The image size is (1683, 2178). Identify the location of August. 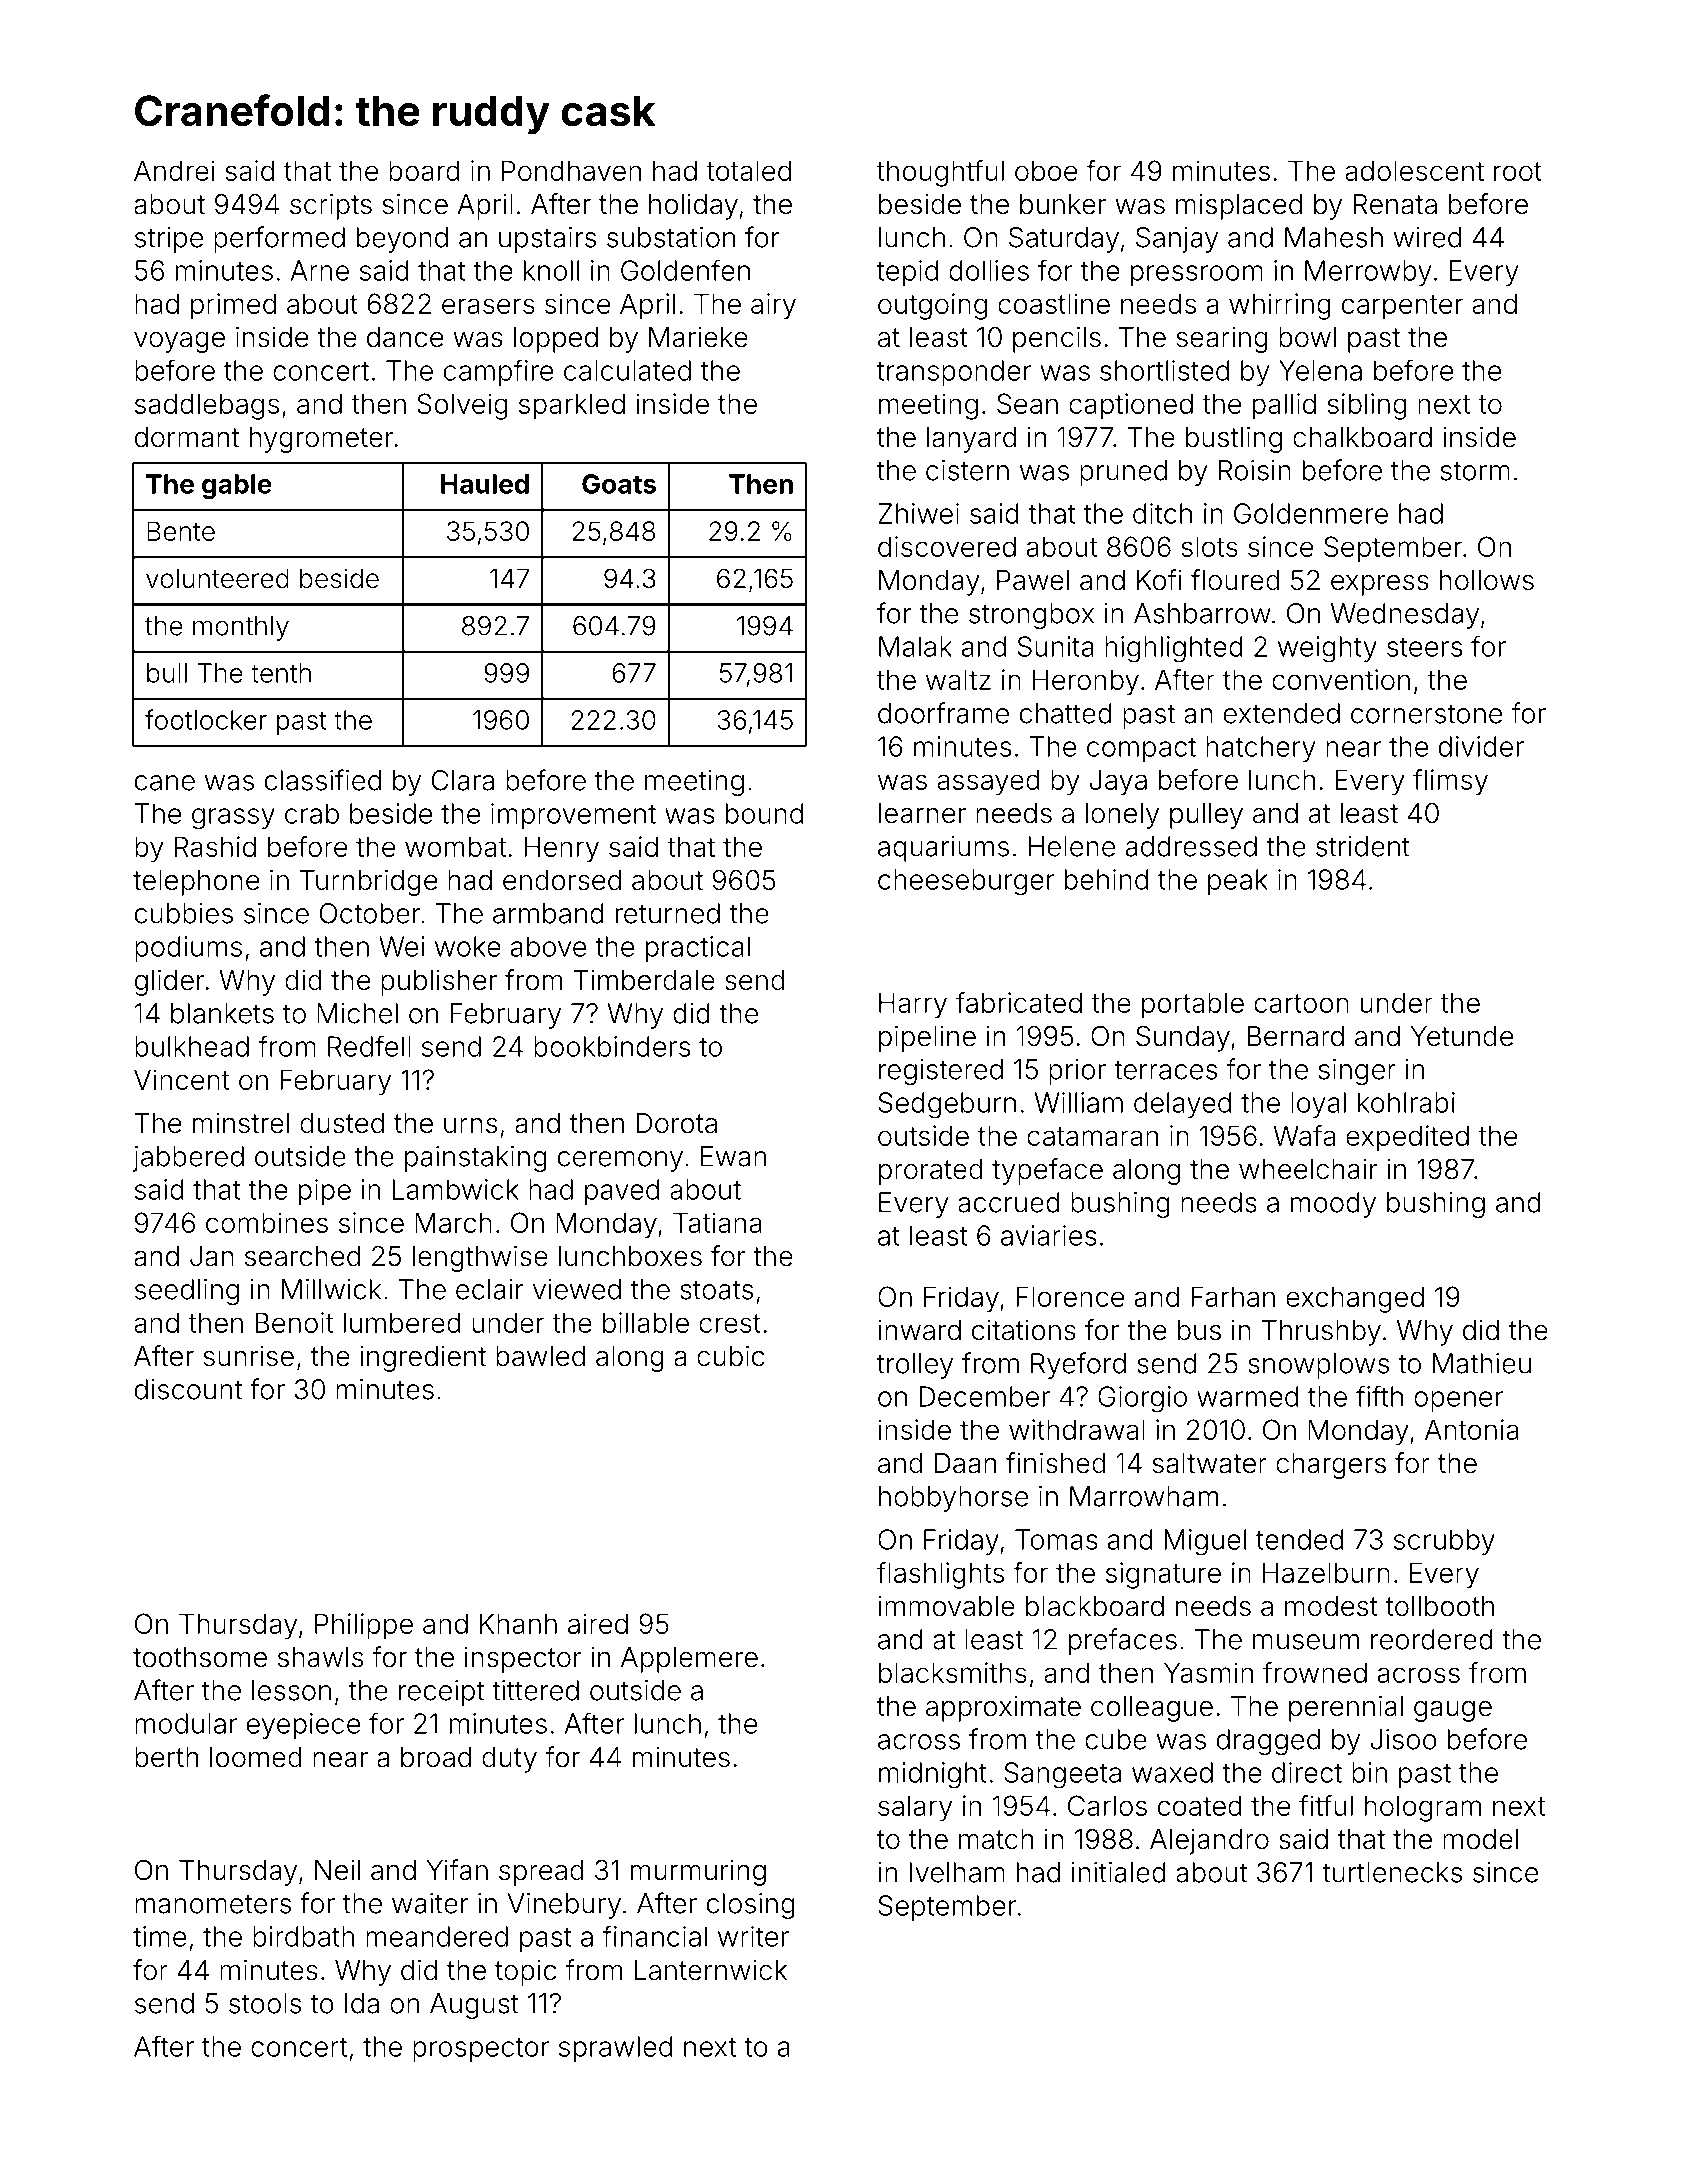
(474, 2006).
